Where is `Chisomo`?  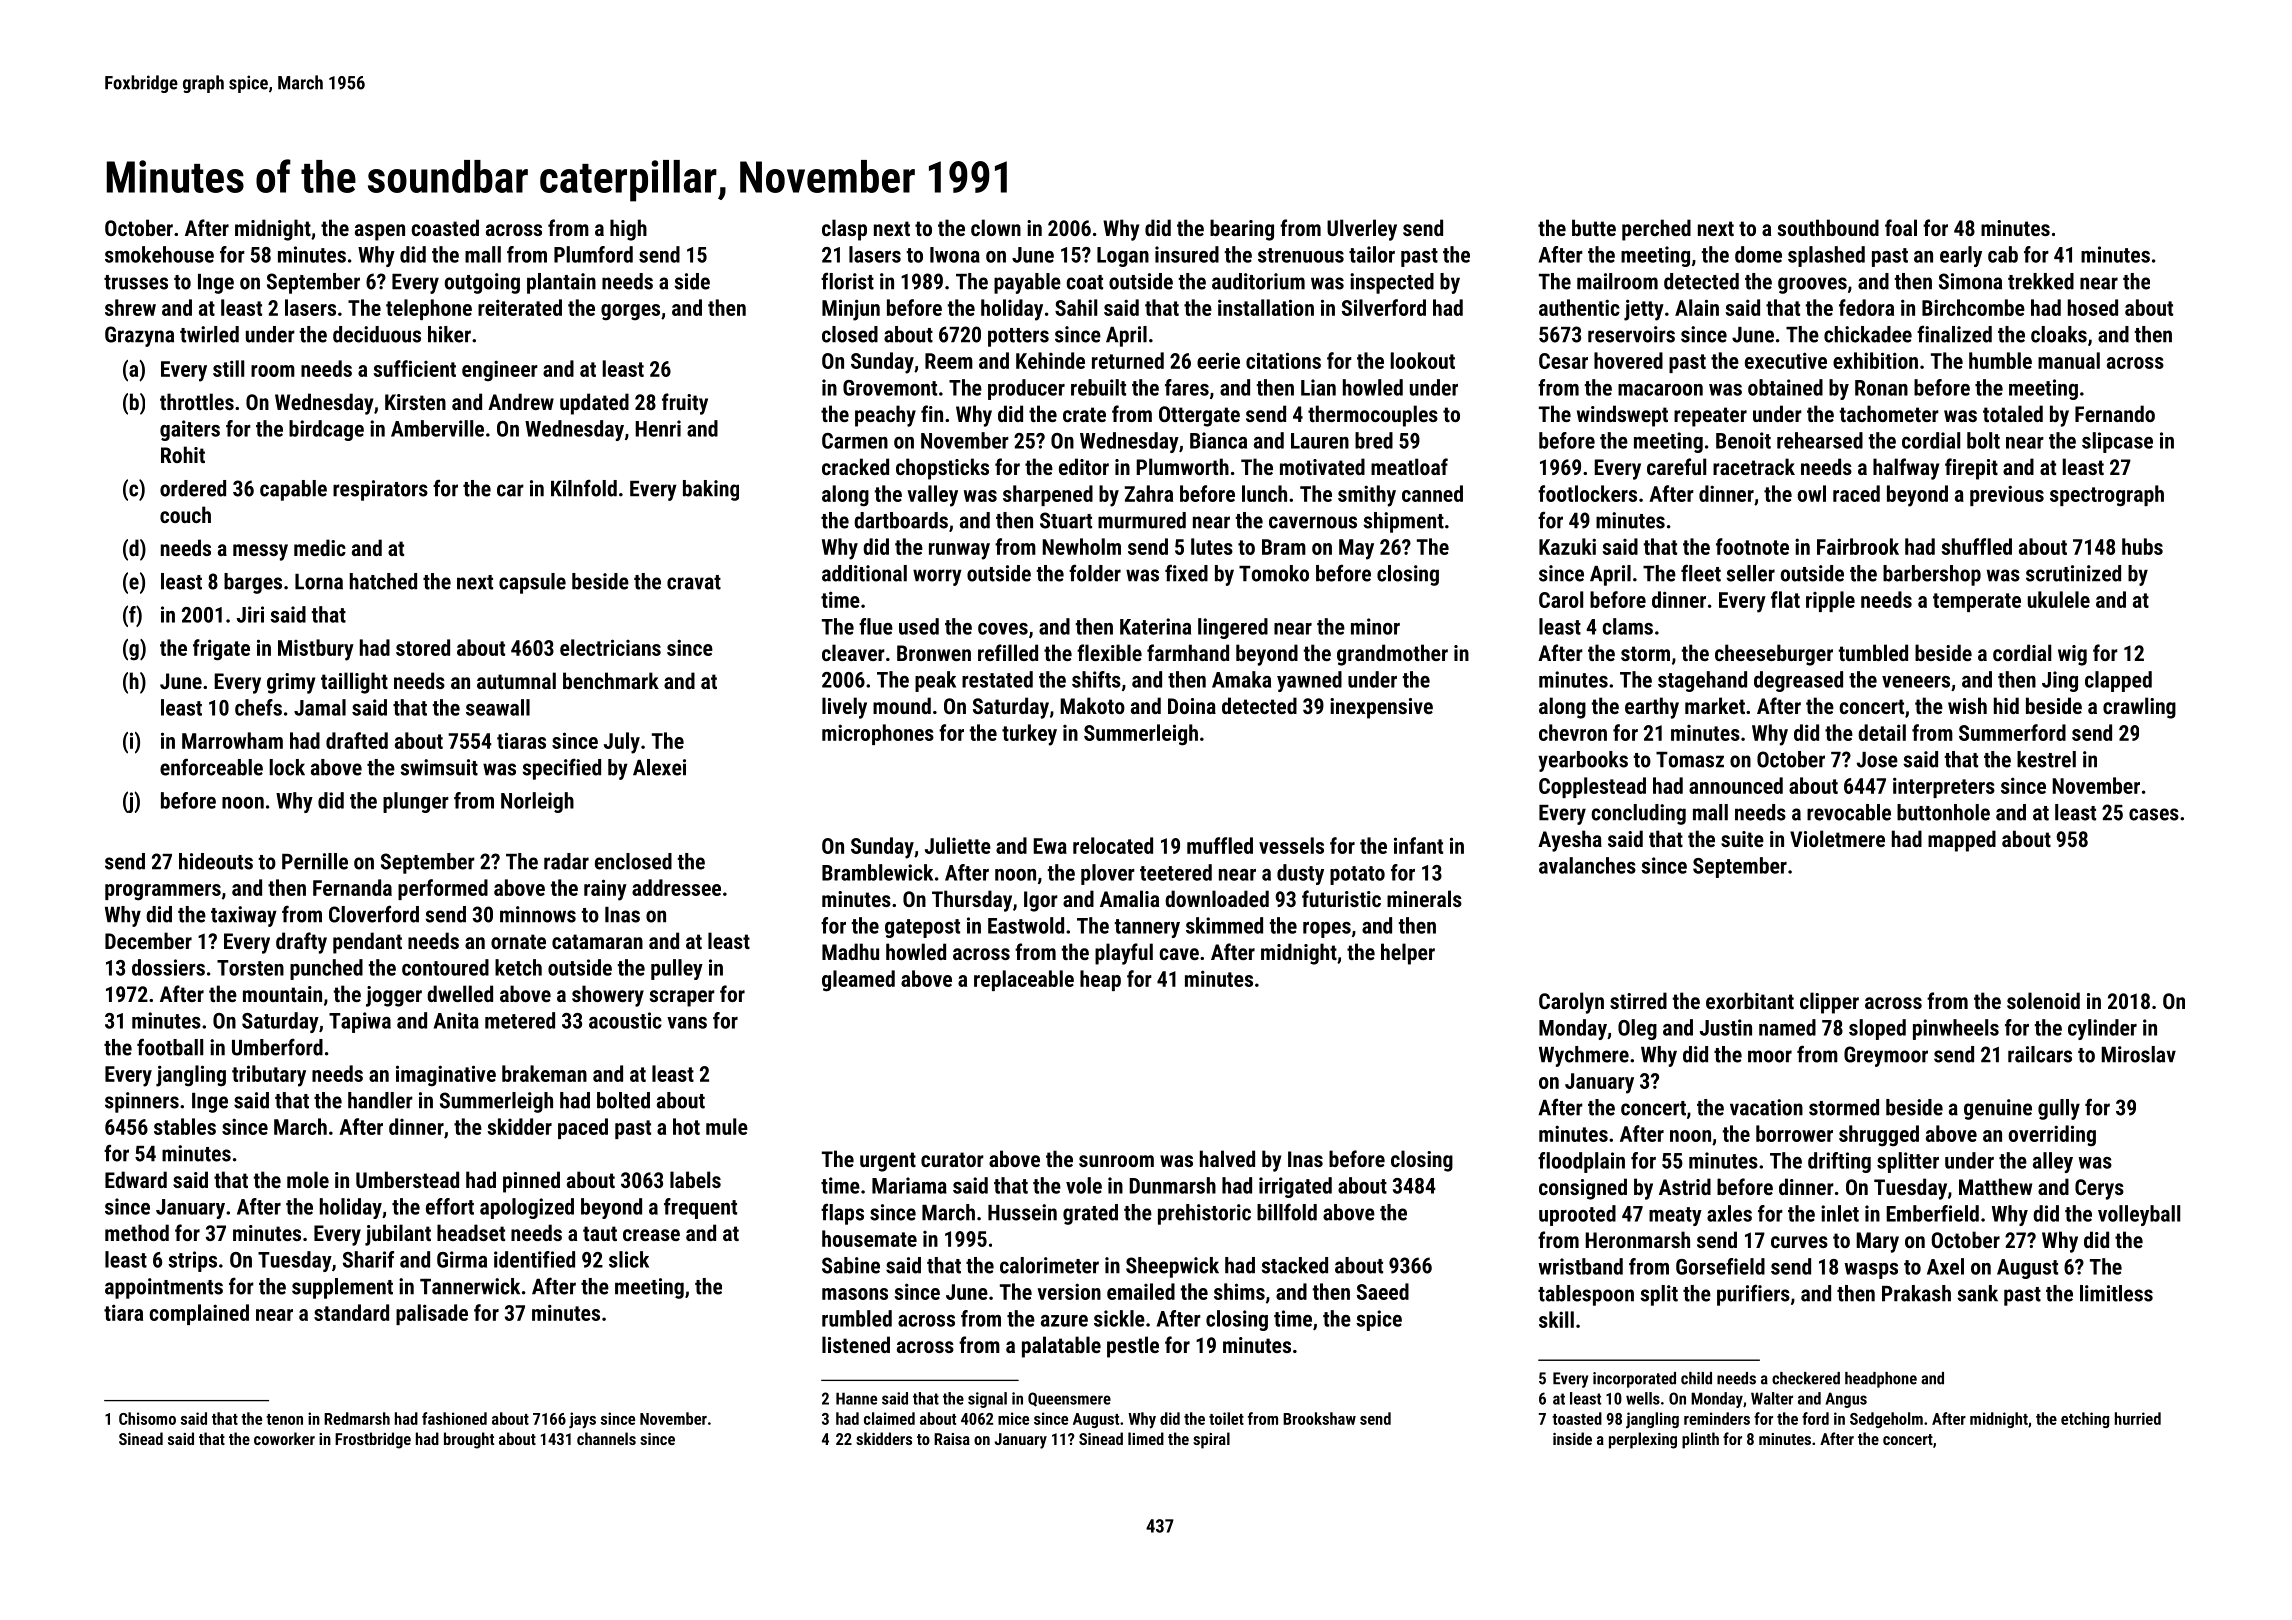
Chisomo is located at coordinates (147, 1418).
